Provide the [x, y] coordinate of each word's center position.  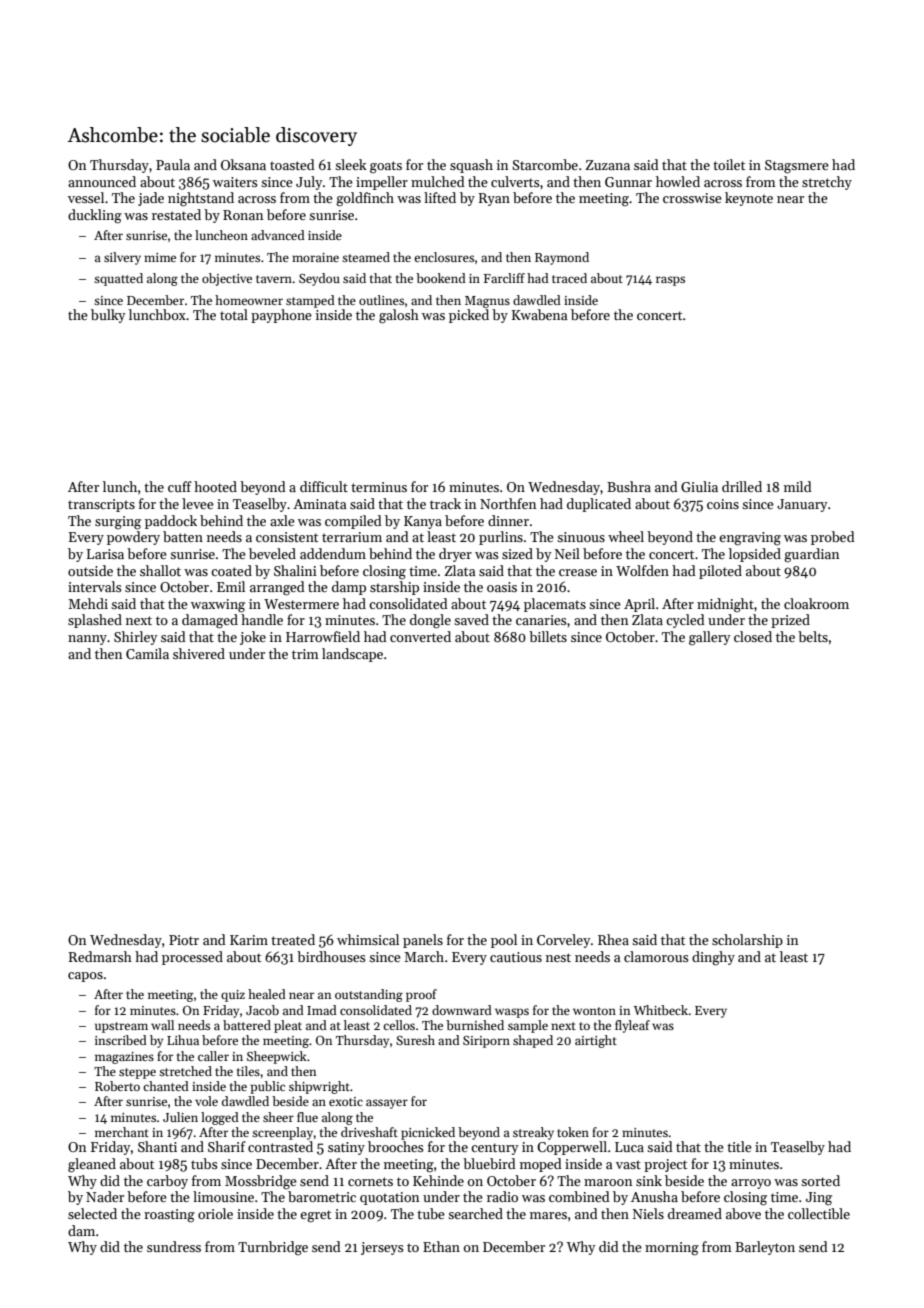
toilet [729, 164]
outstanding [369, 995]
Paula [173, 164]
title [739, 1146]
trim [305, 654]
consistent [287, 537]
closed [753, 636]
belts [813, 636]
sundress [174, 1246]
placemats [555, 605]
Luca [629, 1147]
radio [502, 1196]
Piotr [184, 940]
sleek [351, 164]
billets [548, 636]
